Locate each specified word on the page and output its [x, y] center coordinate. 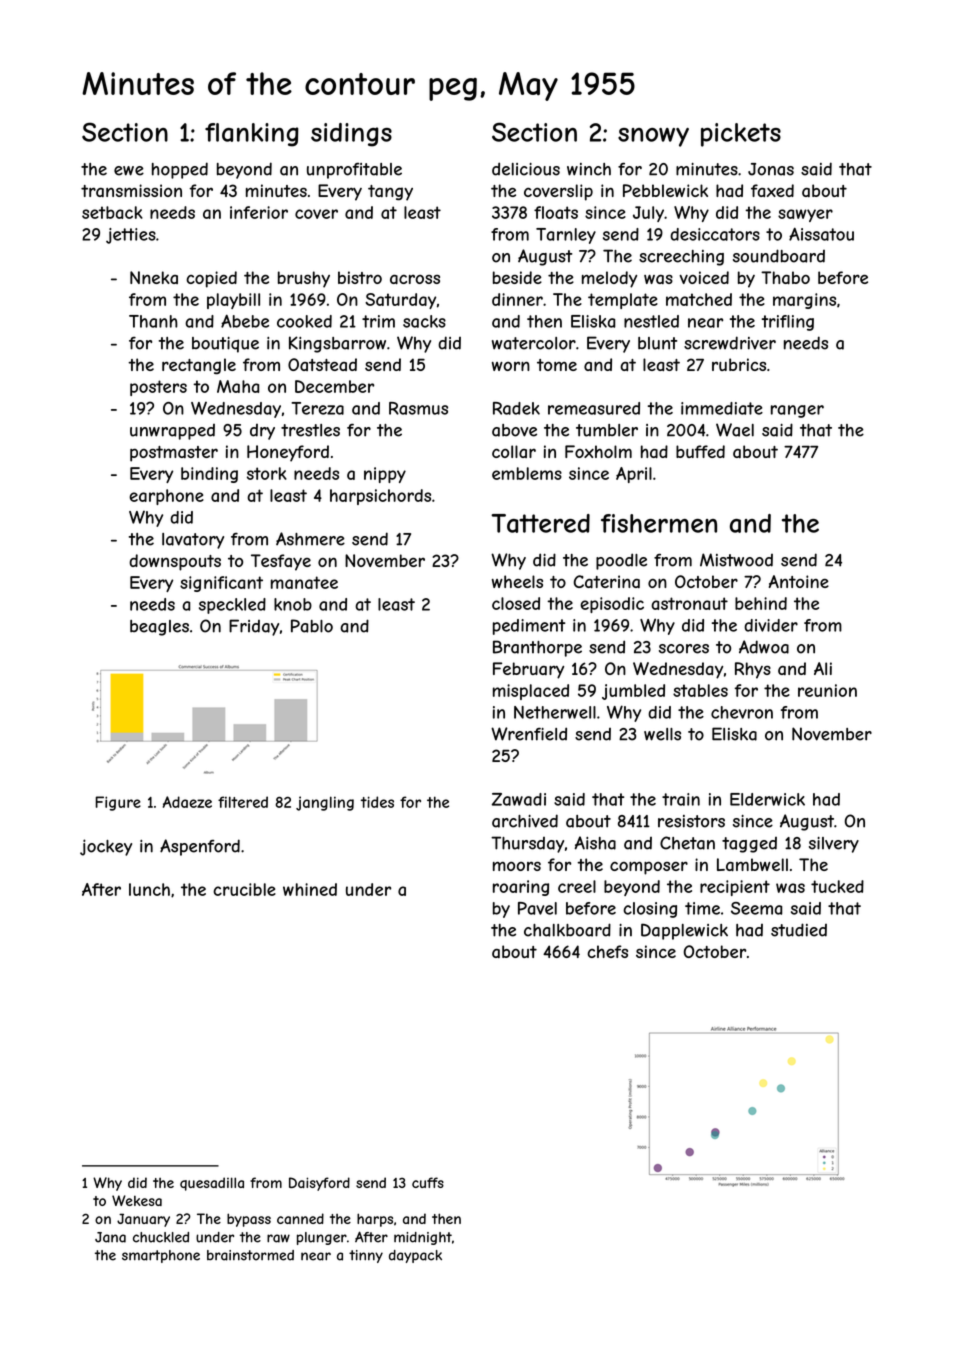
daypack [415, 1256]
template [623, 301]
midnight [423, 1238]
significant [221, 584]
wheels [517, 581]
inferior [259, 212]
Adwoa [764, 647]
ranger [797, 411]
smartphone [161, 1256]
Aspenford [200, 847]
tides [377, 802]
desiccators [715, 234]
